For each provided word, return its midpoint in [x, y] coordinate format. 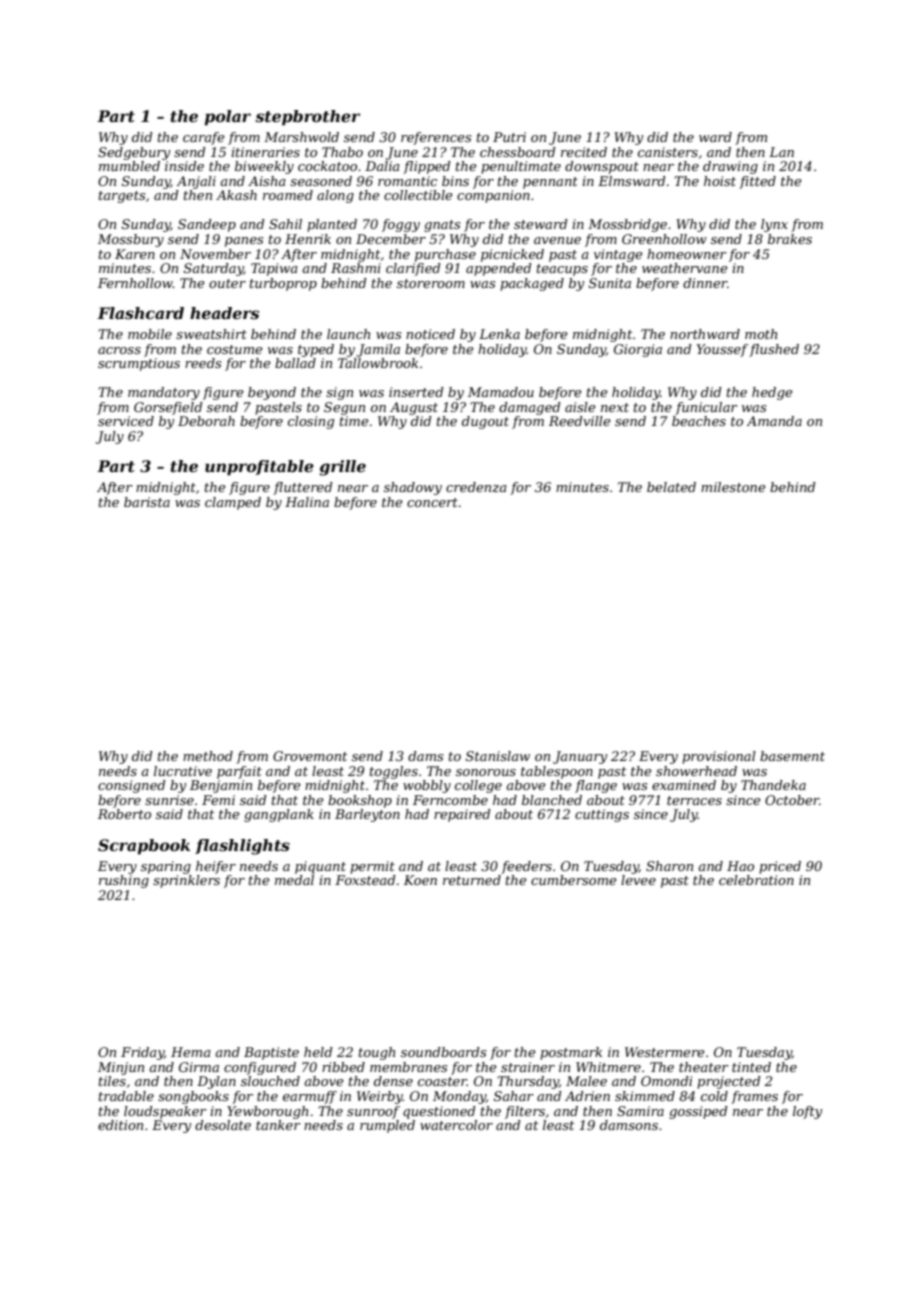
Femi [218, 800]
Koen [420, 880]
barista [147, 502]
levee [638, 880]
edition [120, 1125]
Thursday [528, 1082]
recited [584, 152]
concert [432, 502]
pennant [550, 183]
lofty [807, 1112]
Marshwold [301, 137]
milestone [733, 487]
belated [671, 487]
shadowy [413, 488]
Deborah [206, 421]
